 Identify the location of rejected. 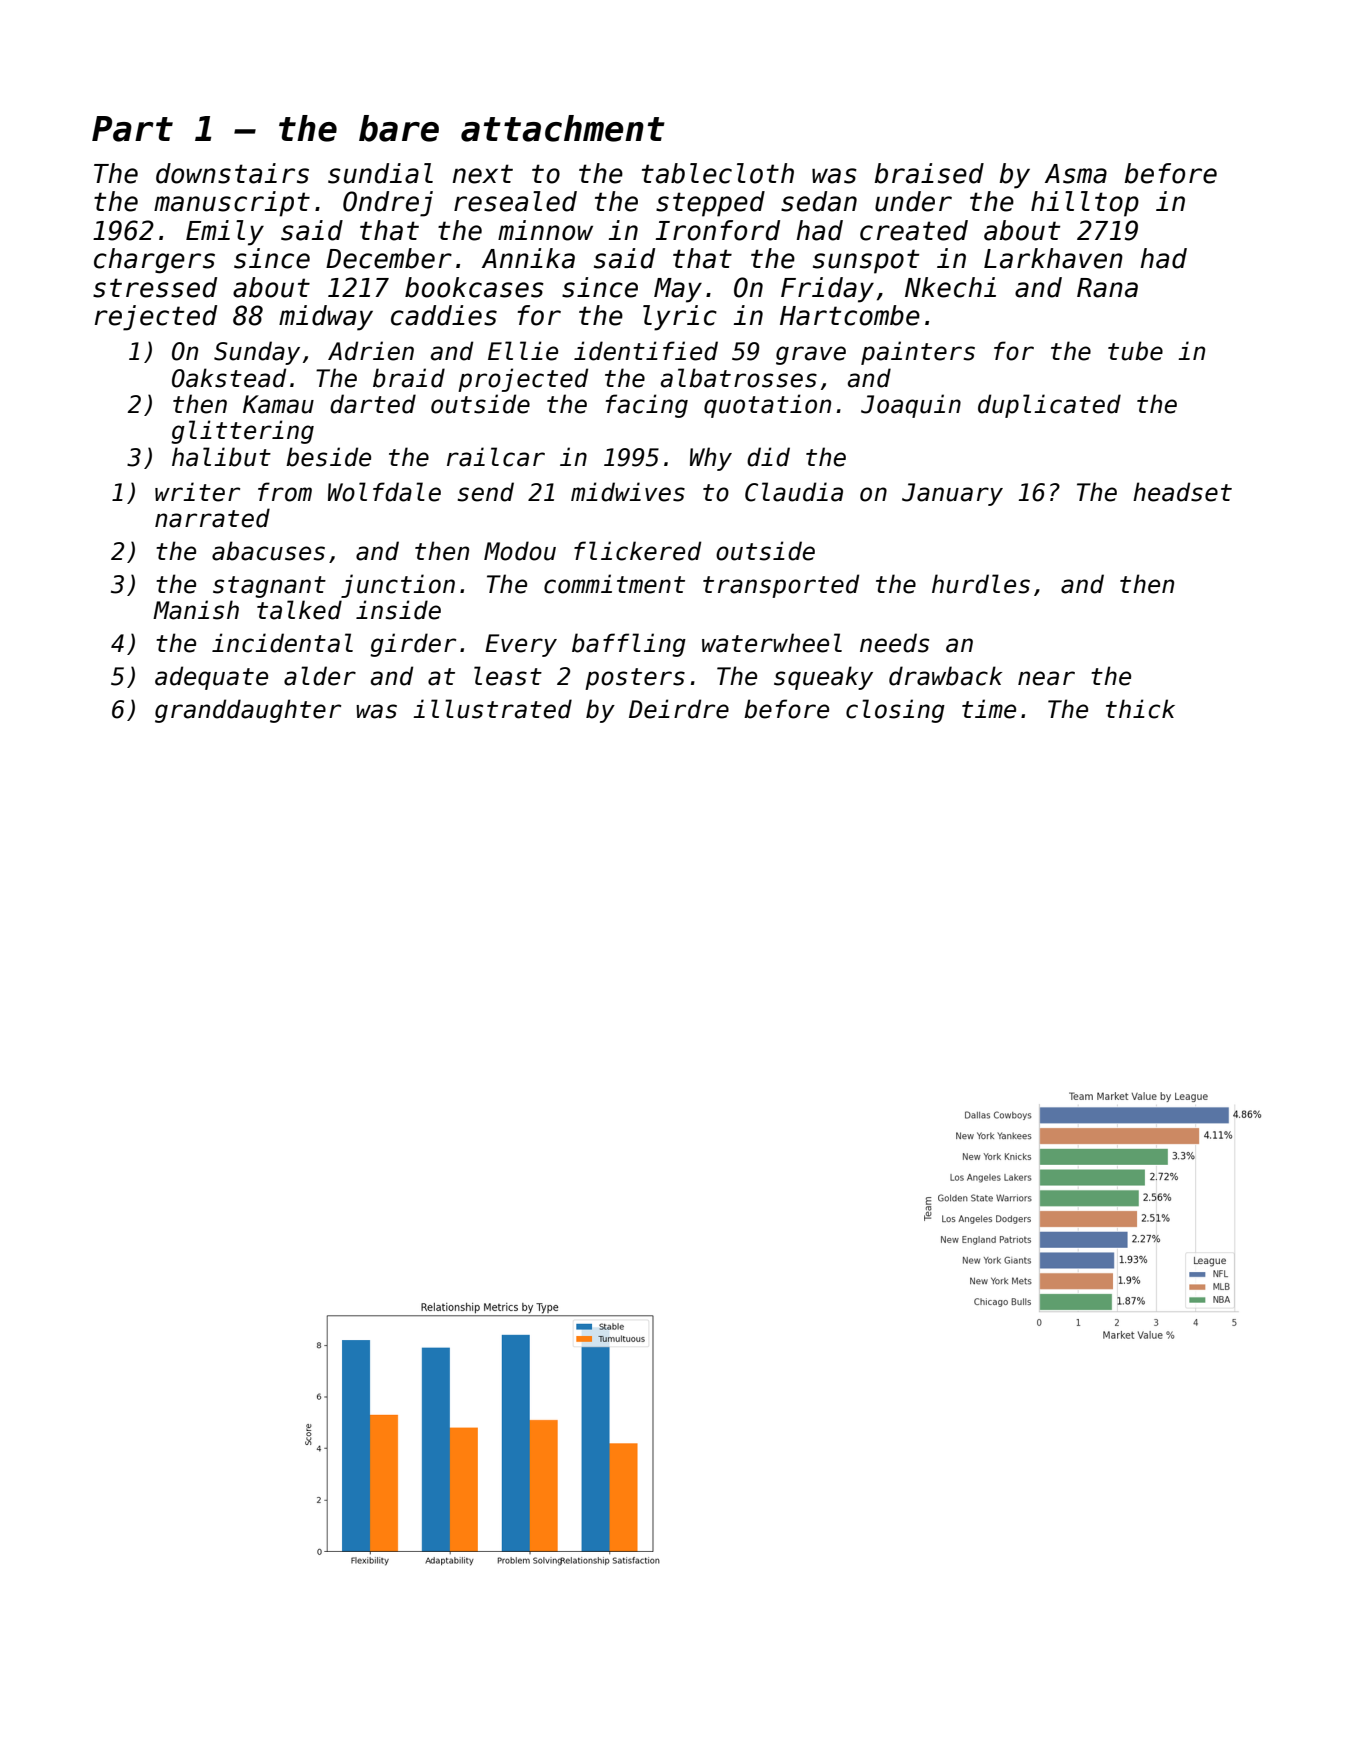
(155, 318).
